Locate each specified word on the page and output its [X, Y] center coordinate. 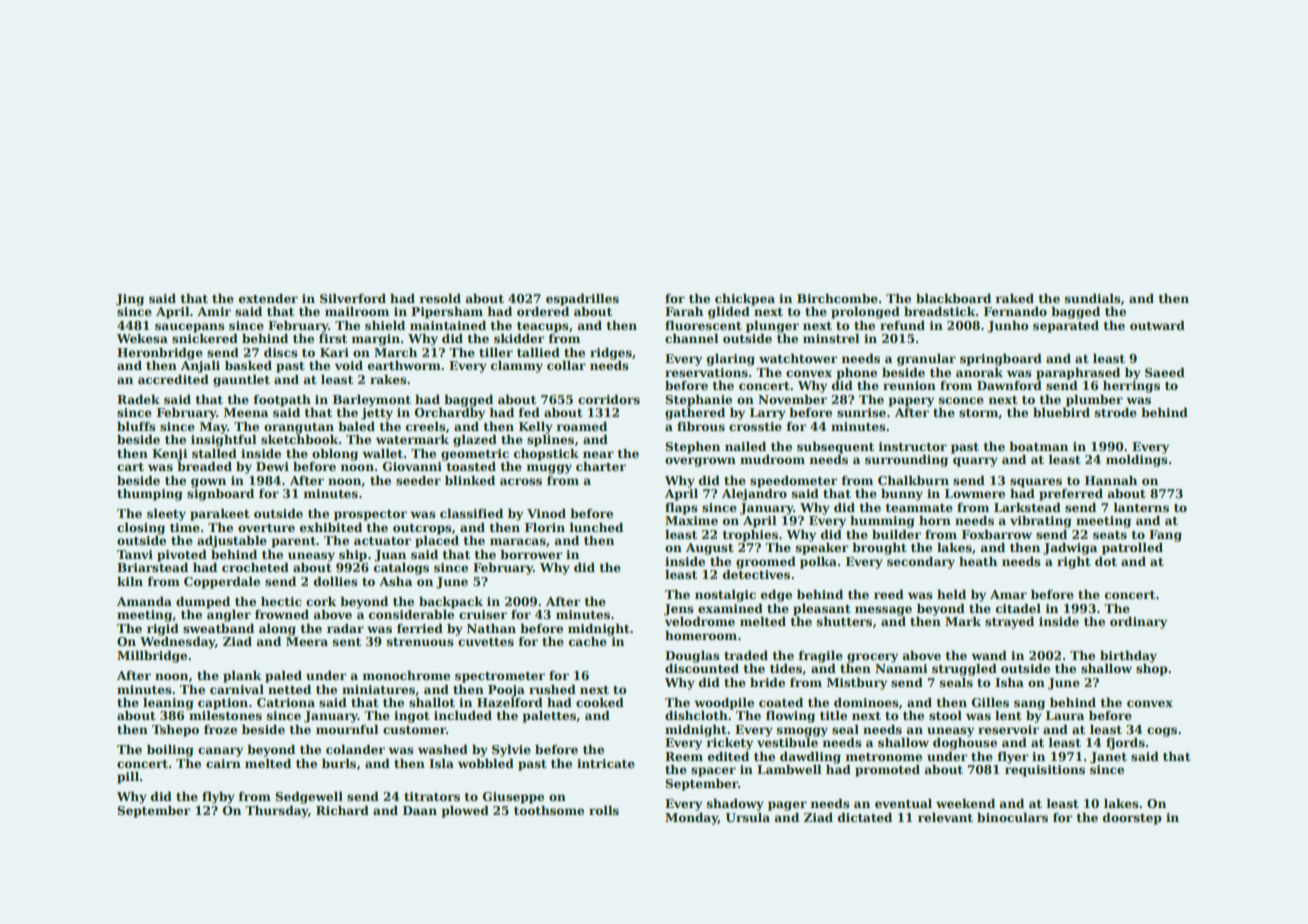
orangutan [299, 428]
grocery [872, 658]
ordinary [1138, 623]
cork [321, 601]
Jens [679, 610]
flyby [218, 798]
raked [1014, 298]
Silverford [353, 298]
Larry [768, 414]
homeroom [701, 635]
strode [1116, 412]
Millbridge [152, 657]
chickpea [745, 300]
